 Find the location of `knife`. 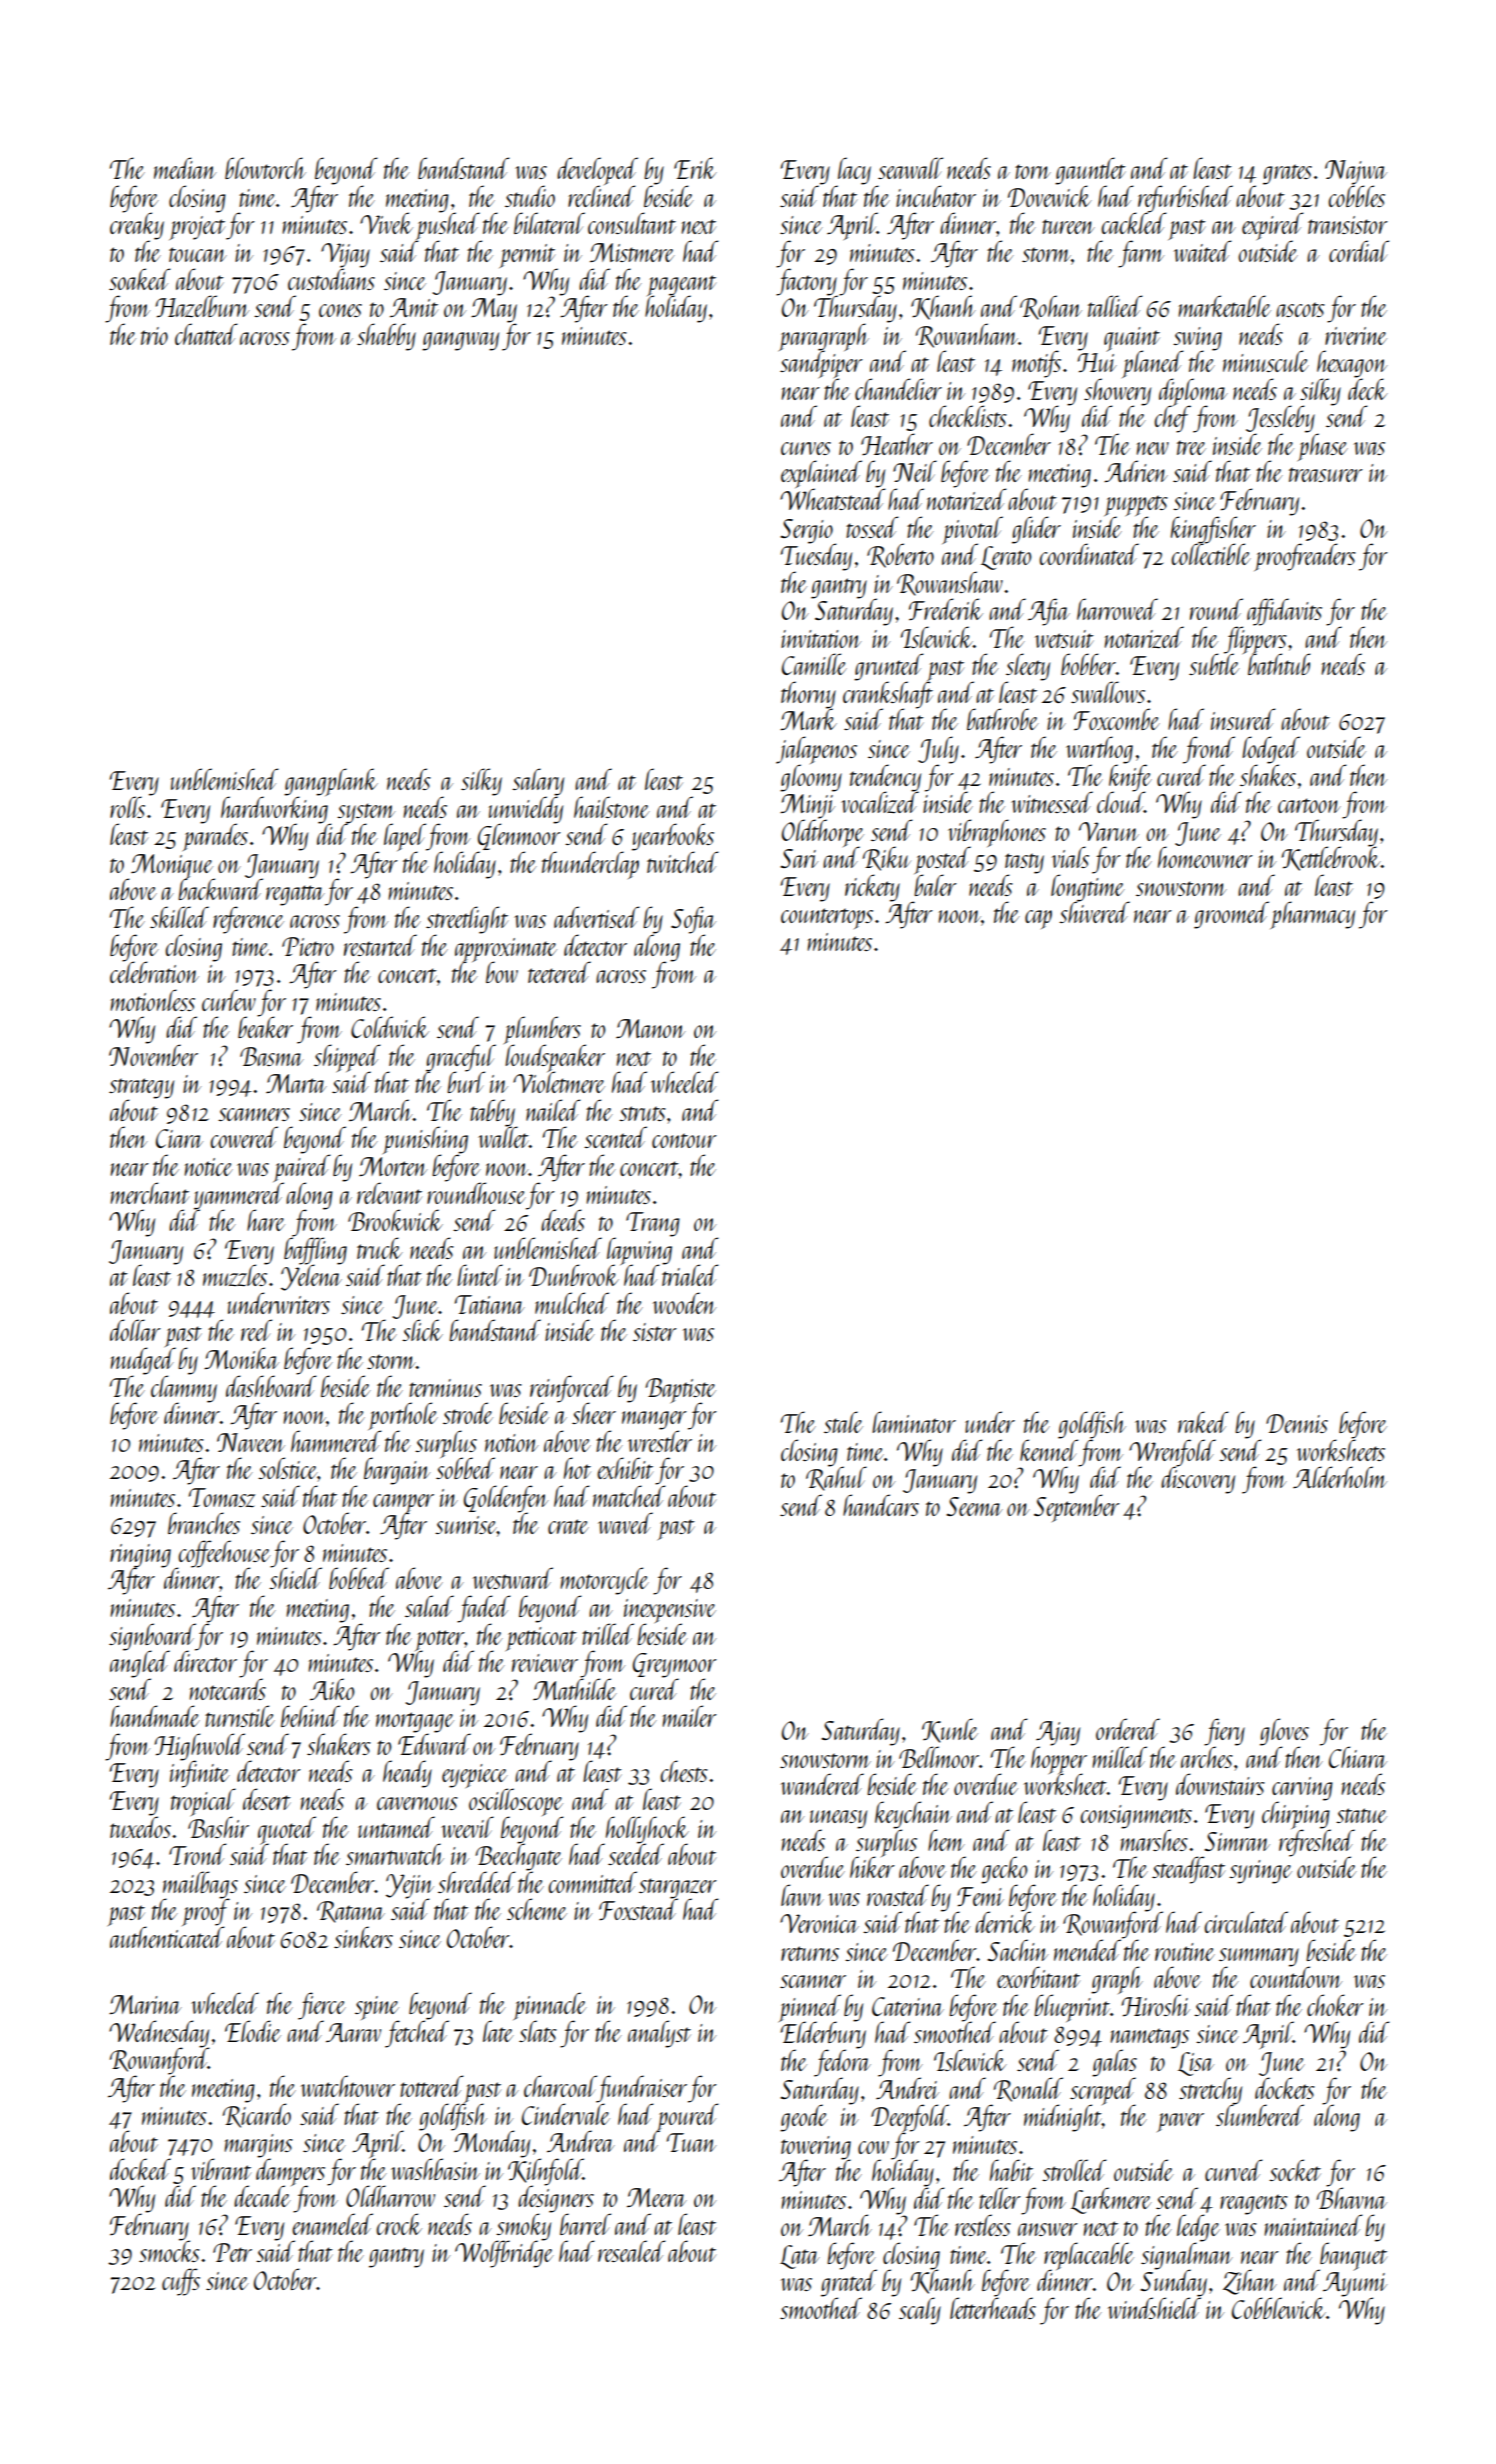

knife is located at coordinates (1130, 777).
